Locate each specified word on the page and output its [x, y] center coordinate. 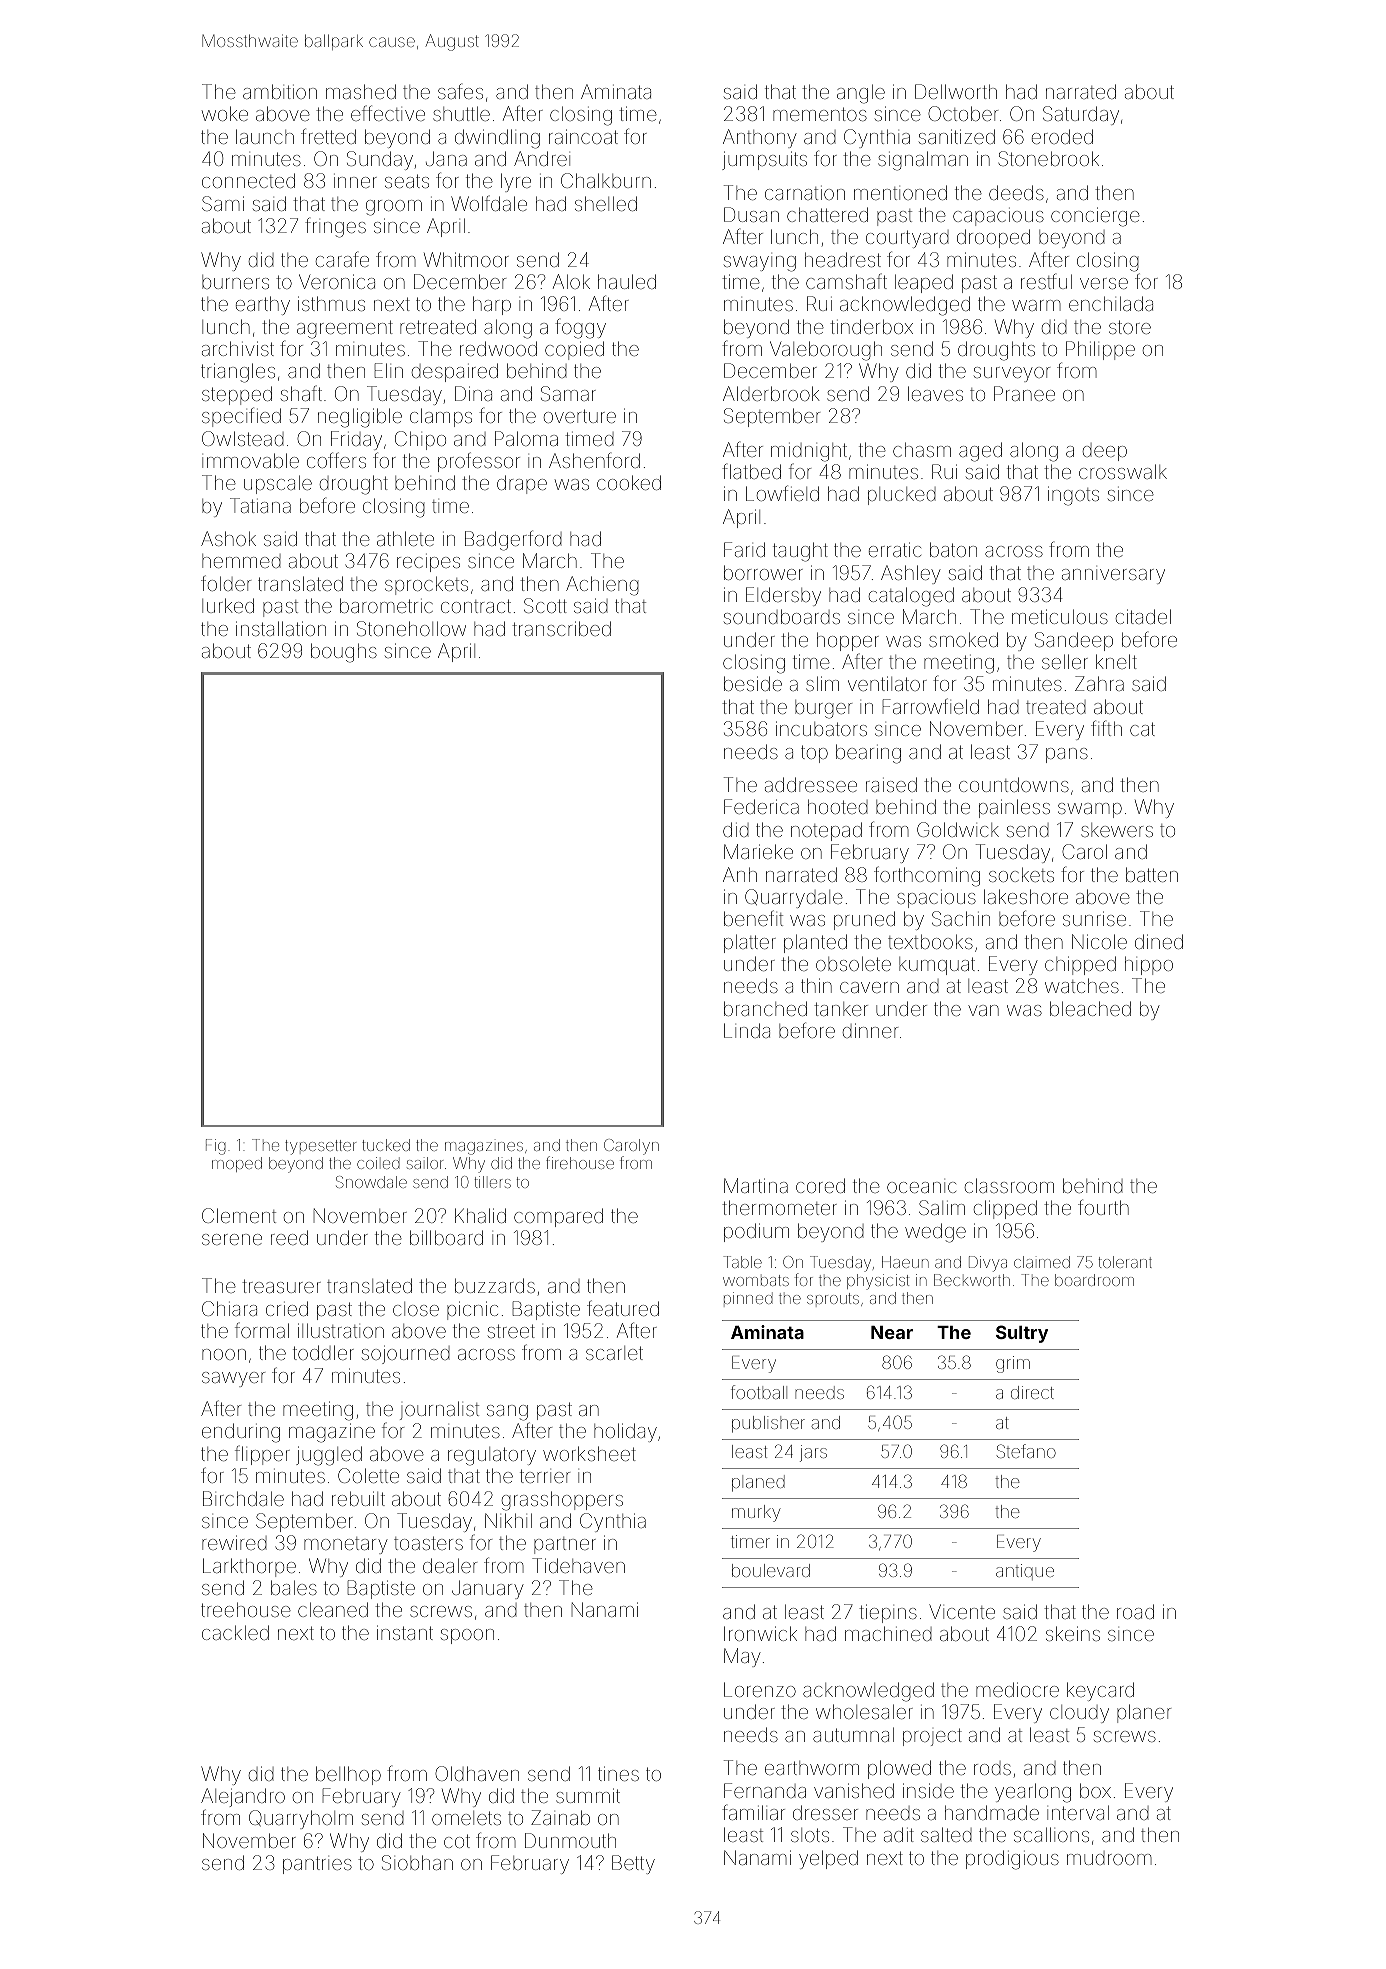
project [932, 1737]
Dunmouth [570, 1840]
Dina [473, 393]
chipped [1080, 965]
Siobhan [417, 1862]
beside [753, 683]
